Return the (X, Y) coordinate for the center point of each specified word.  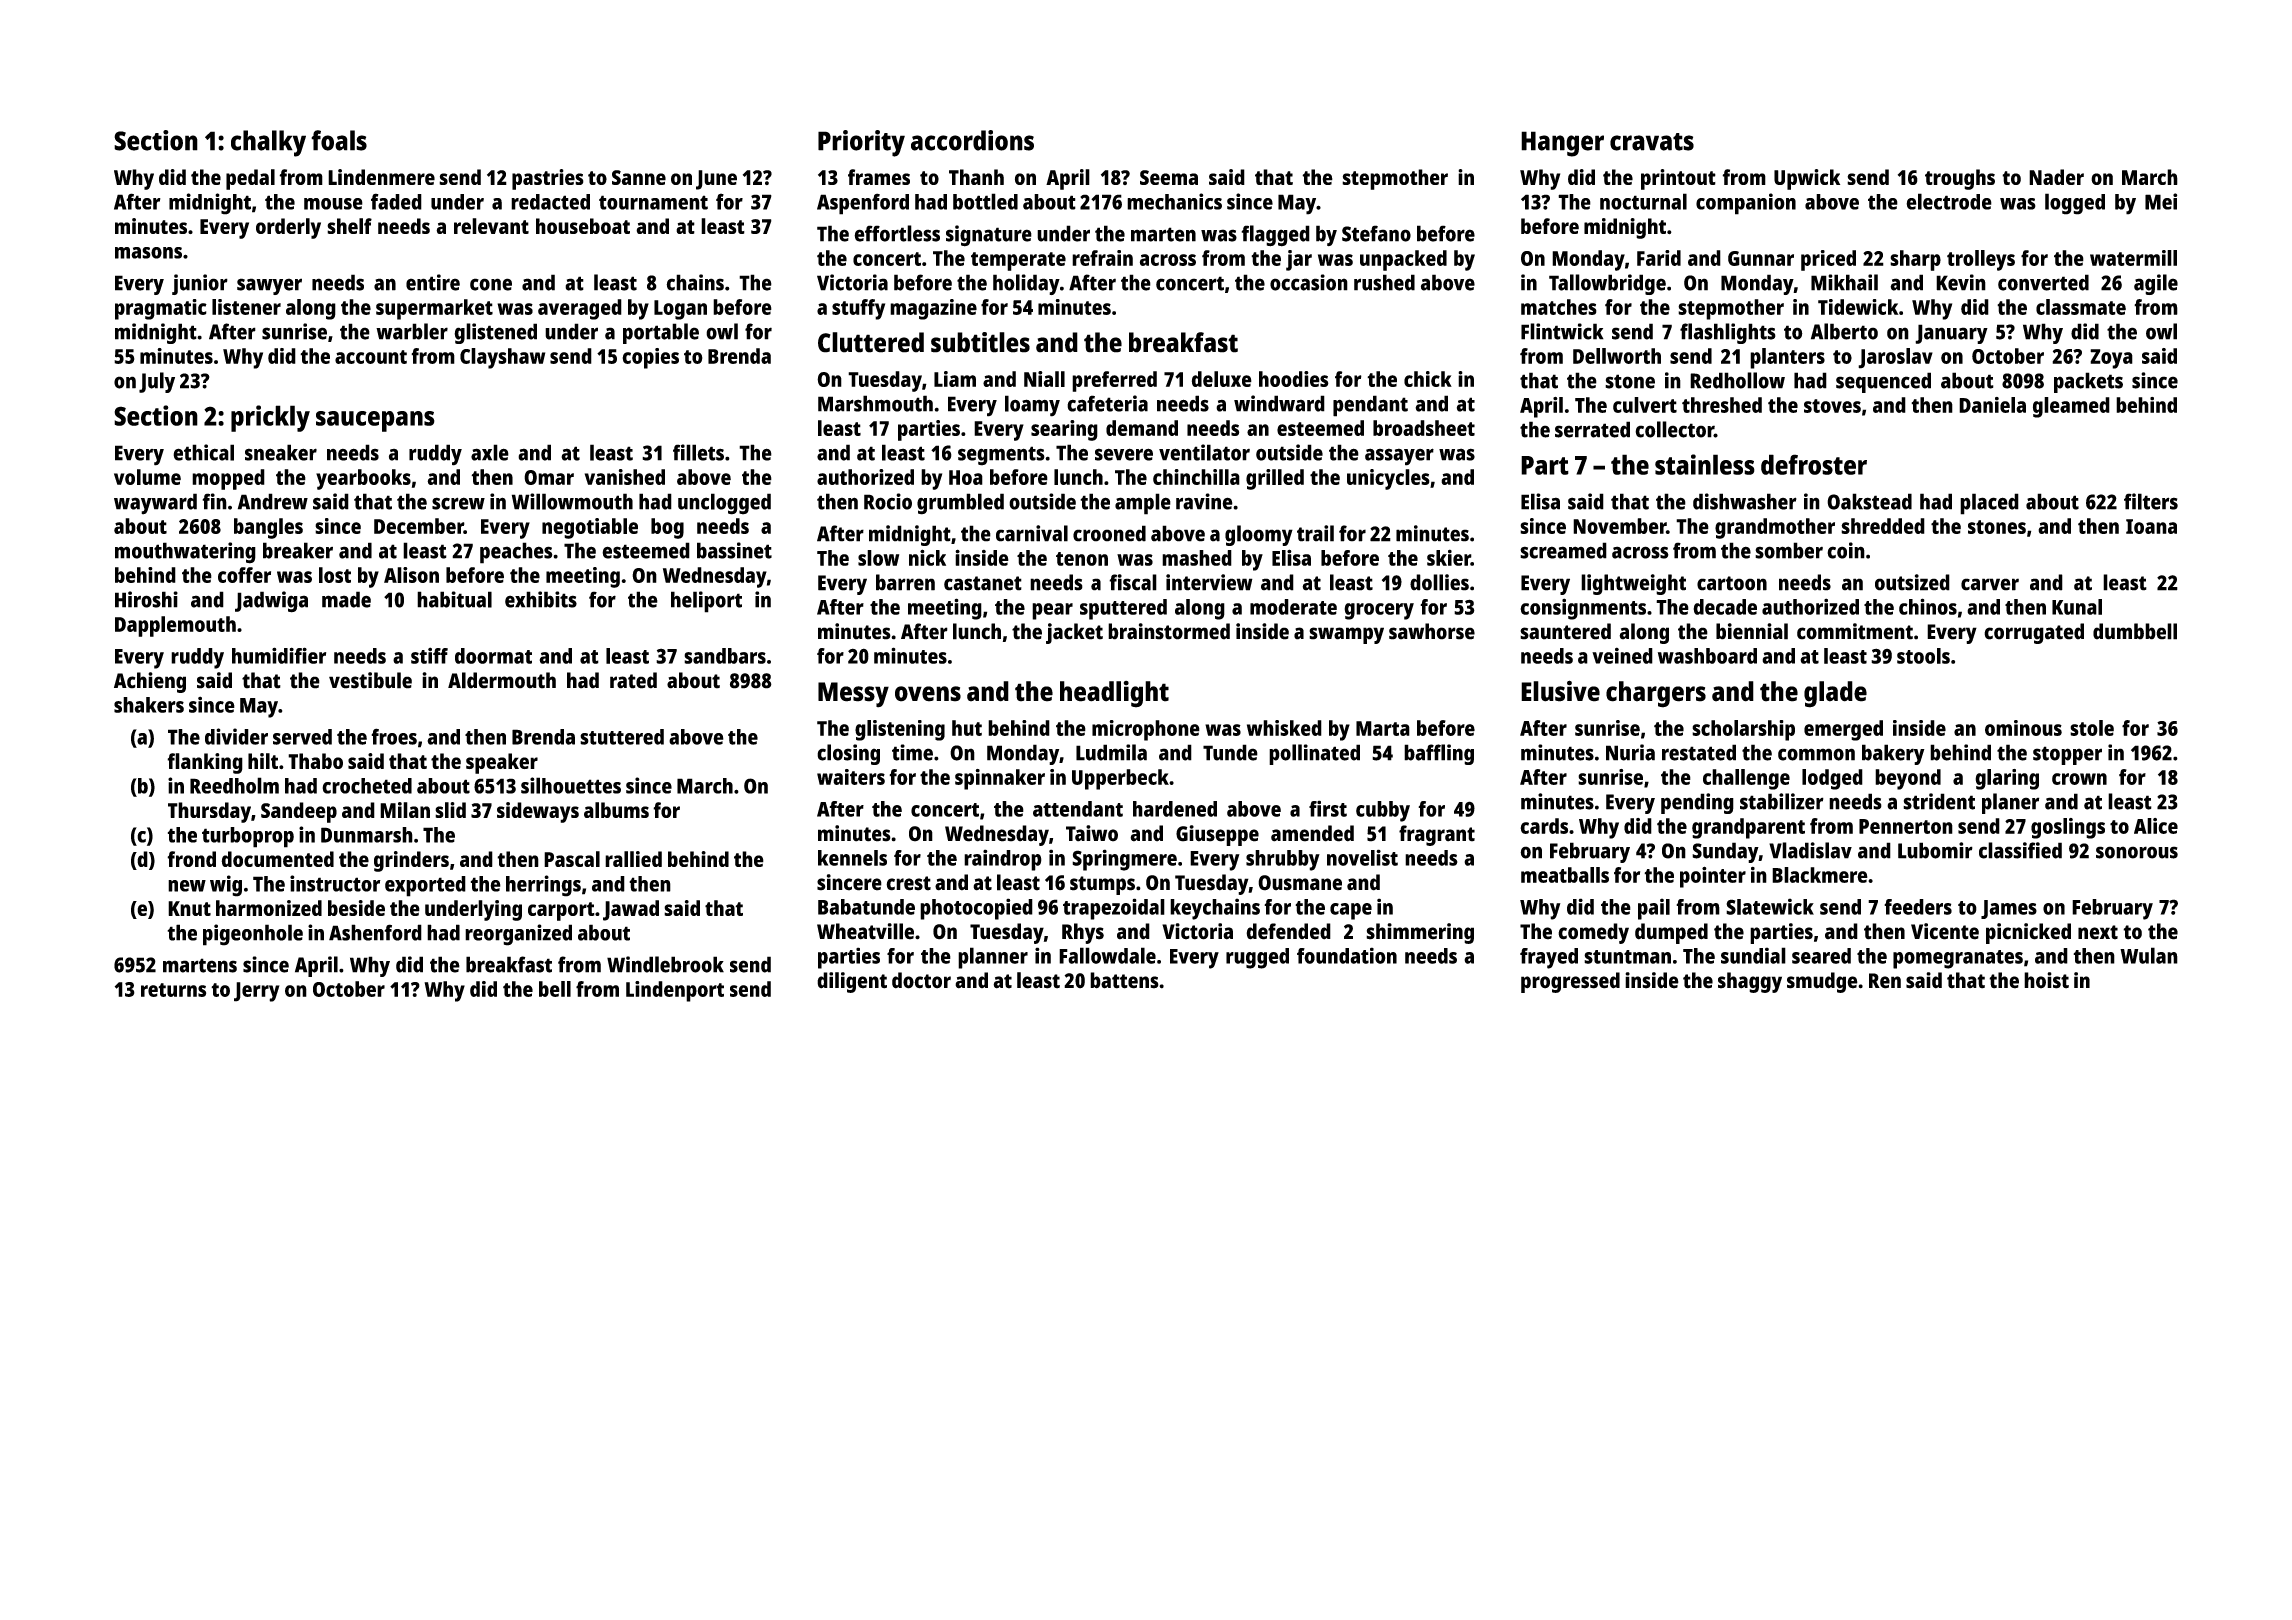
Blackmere (1820, 875)
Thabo (315, 761)
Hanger (1562, 144)
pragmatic (161, 309)
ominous (2023, 728)
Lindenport (675, 991)
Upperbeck (1120, 779)
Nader (2056, 177)
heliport (706, 602)
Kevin (1961, 282)
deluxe (1222, 379)
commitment (1855, 631)
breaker (298, 550)
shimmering (1420, 933)
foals (339, 140)
